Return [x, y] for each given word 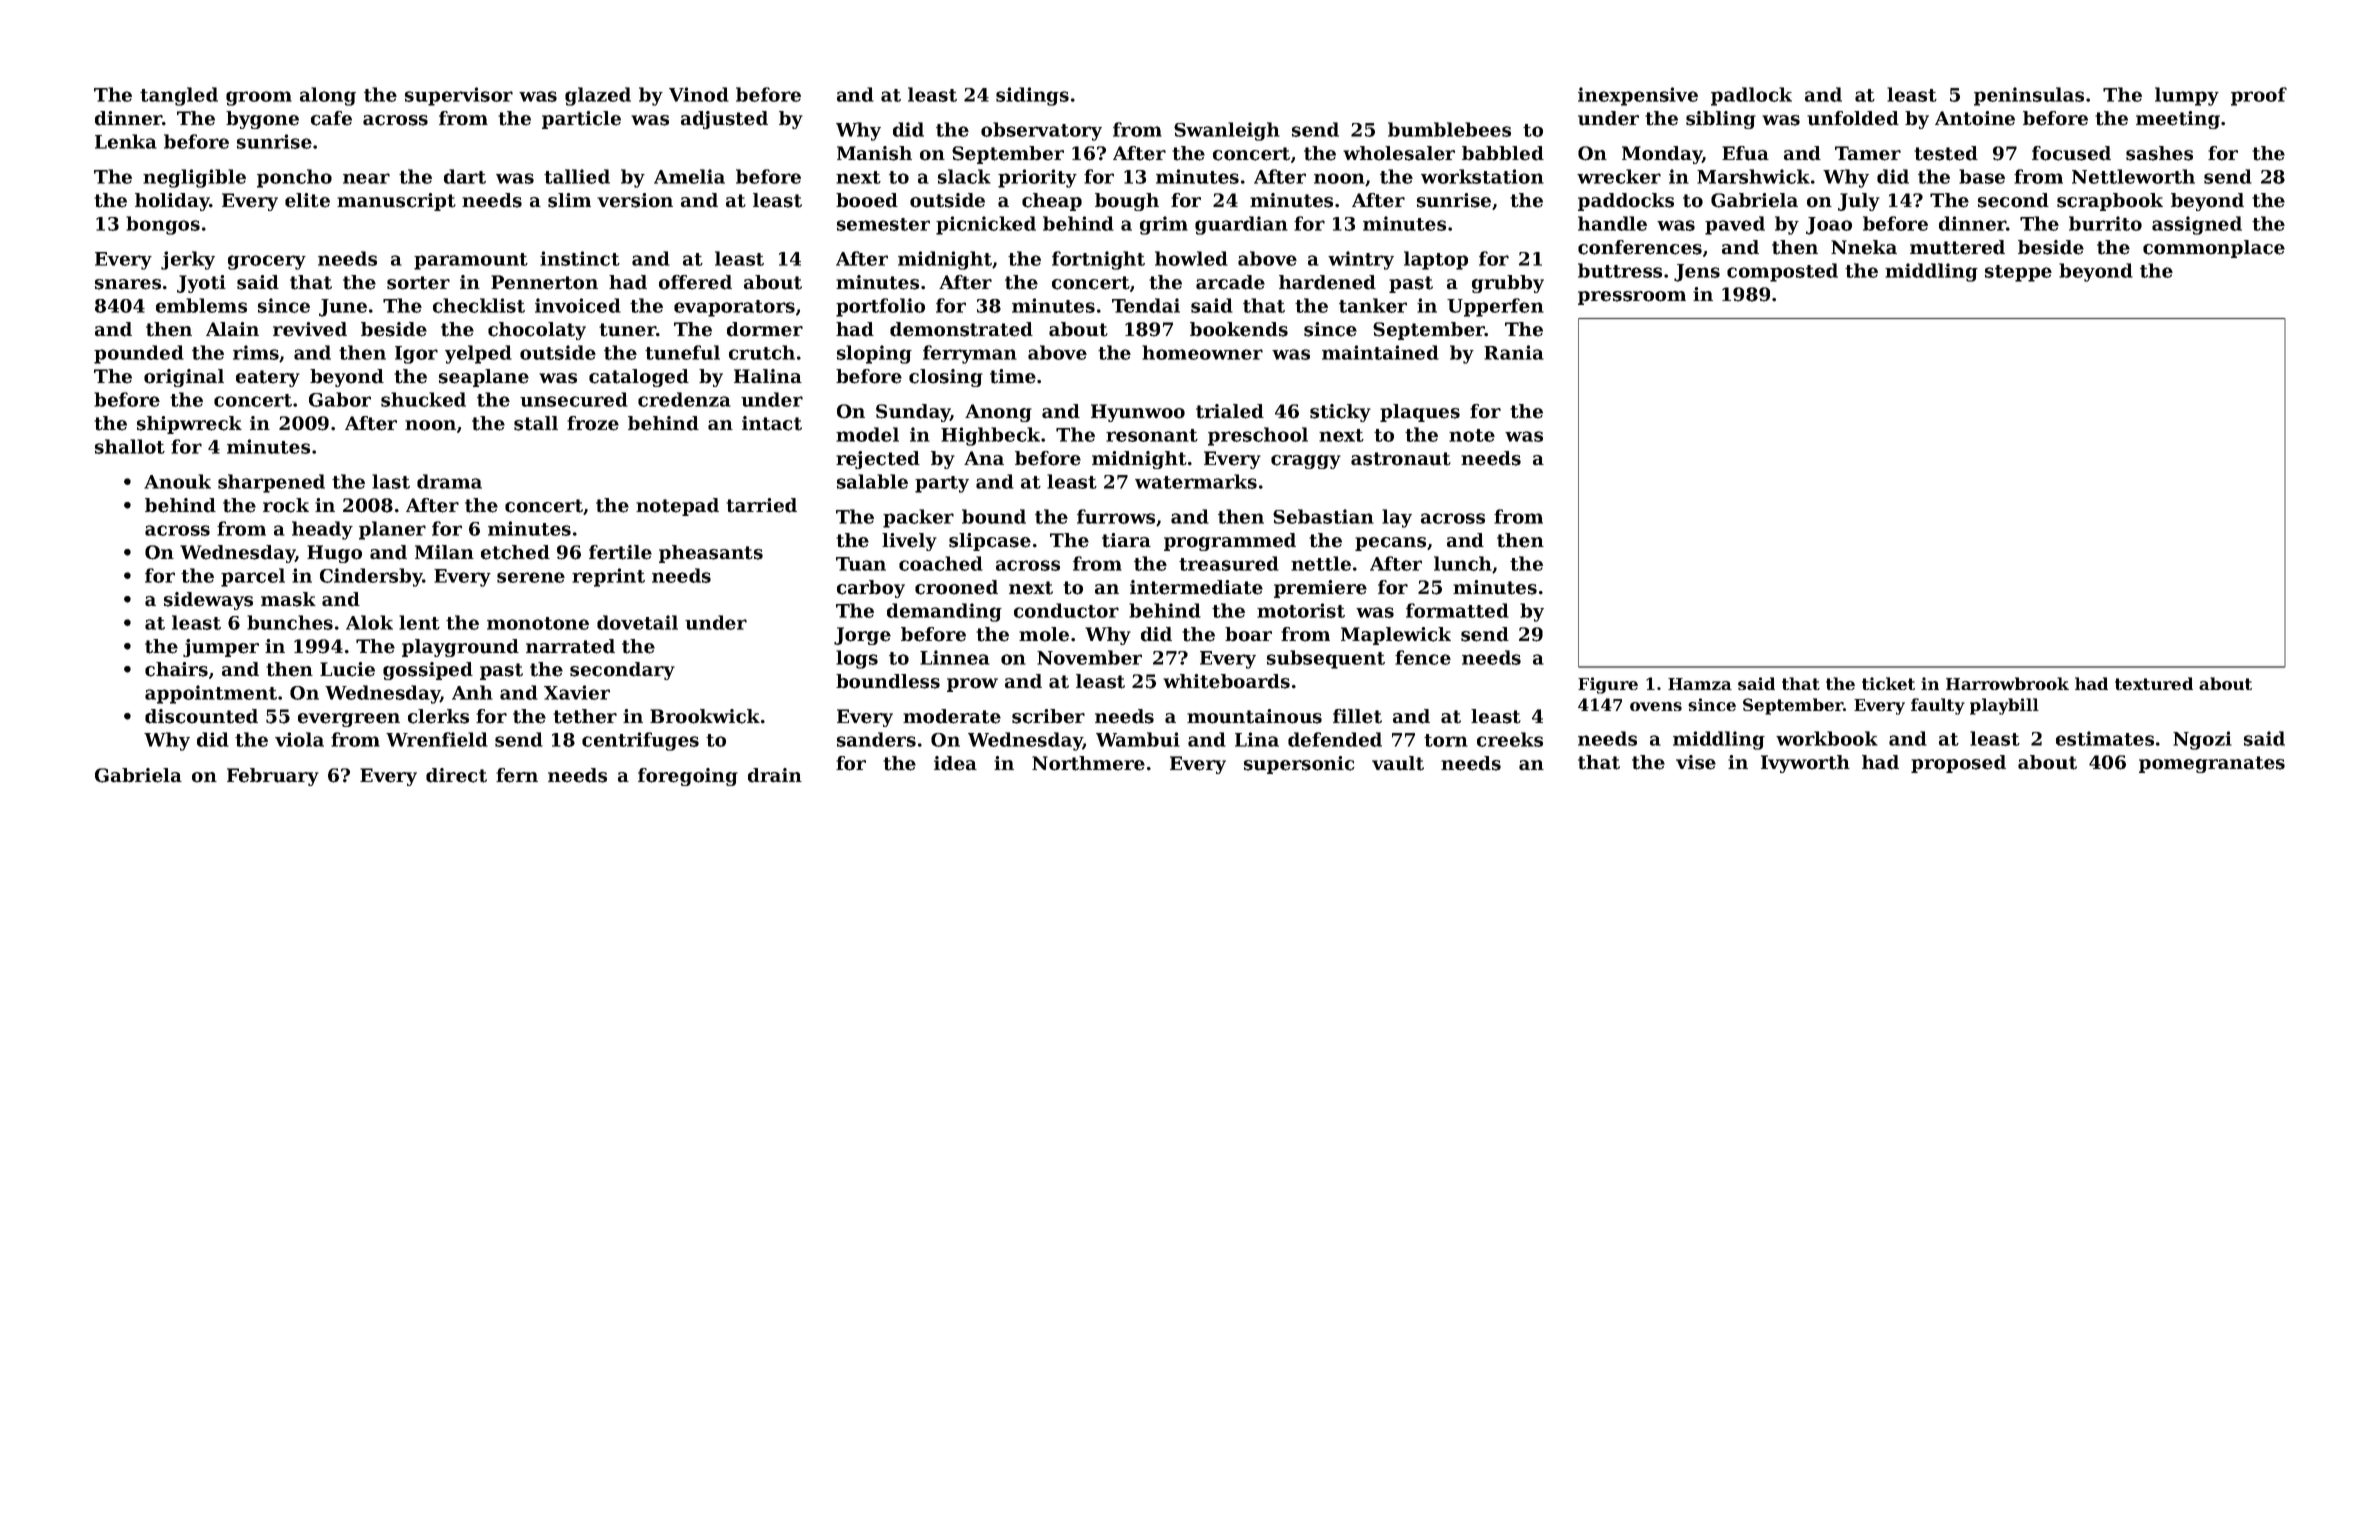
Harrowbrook [2007, 683]
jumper [221, 648]
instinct [580, 258]
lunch [1463, 563]
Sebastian [1323, 516]
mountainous [1254, 716]
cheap [1052, 202]
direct [456, 775]
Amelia [689, 176]
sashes [2159, 153]
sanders [876, 739]
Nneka [1864, 247]
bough [1127, 202]
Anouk [177, 481]
